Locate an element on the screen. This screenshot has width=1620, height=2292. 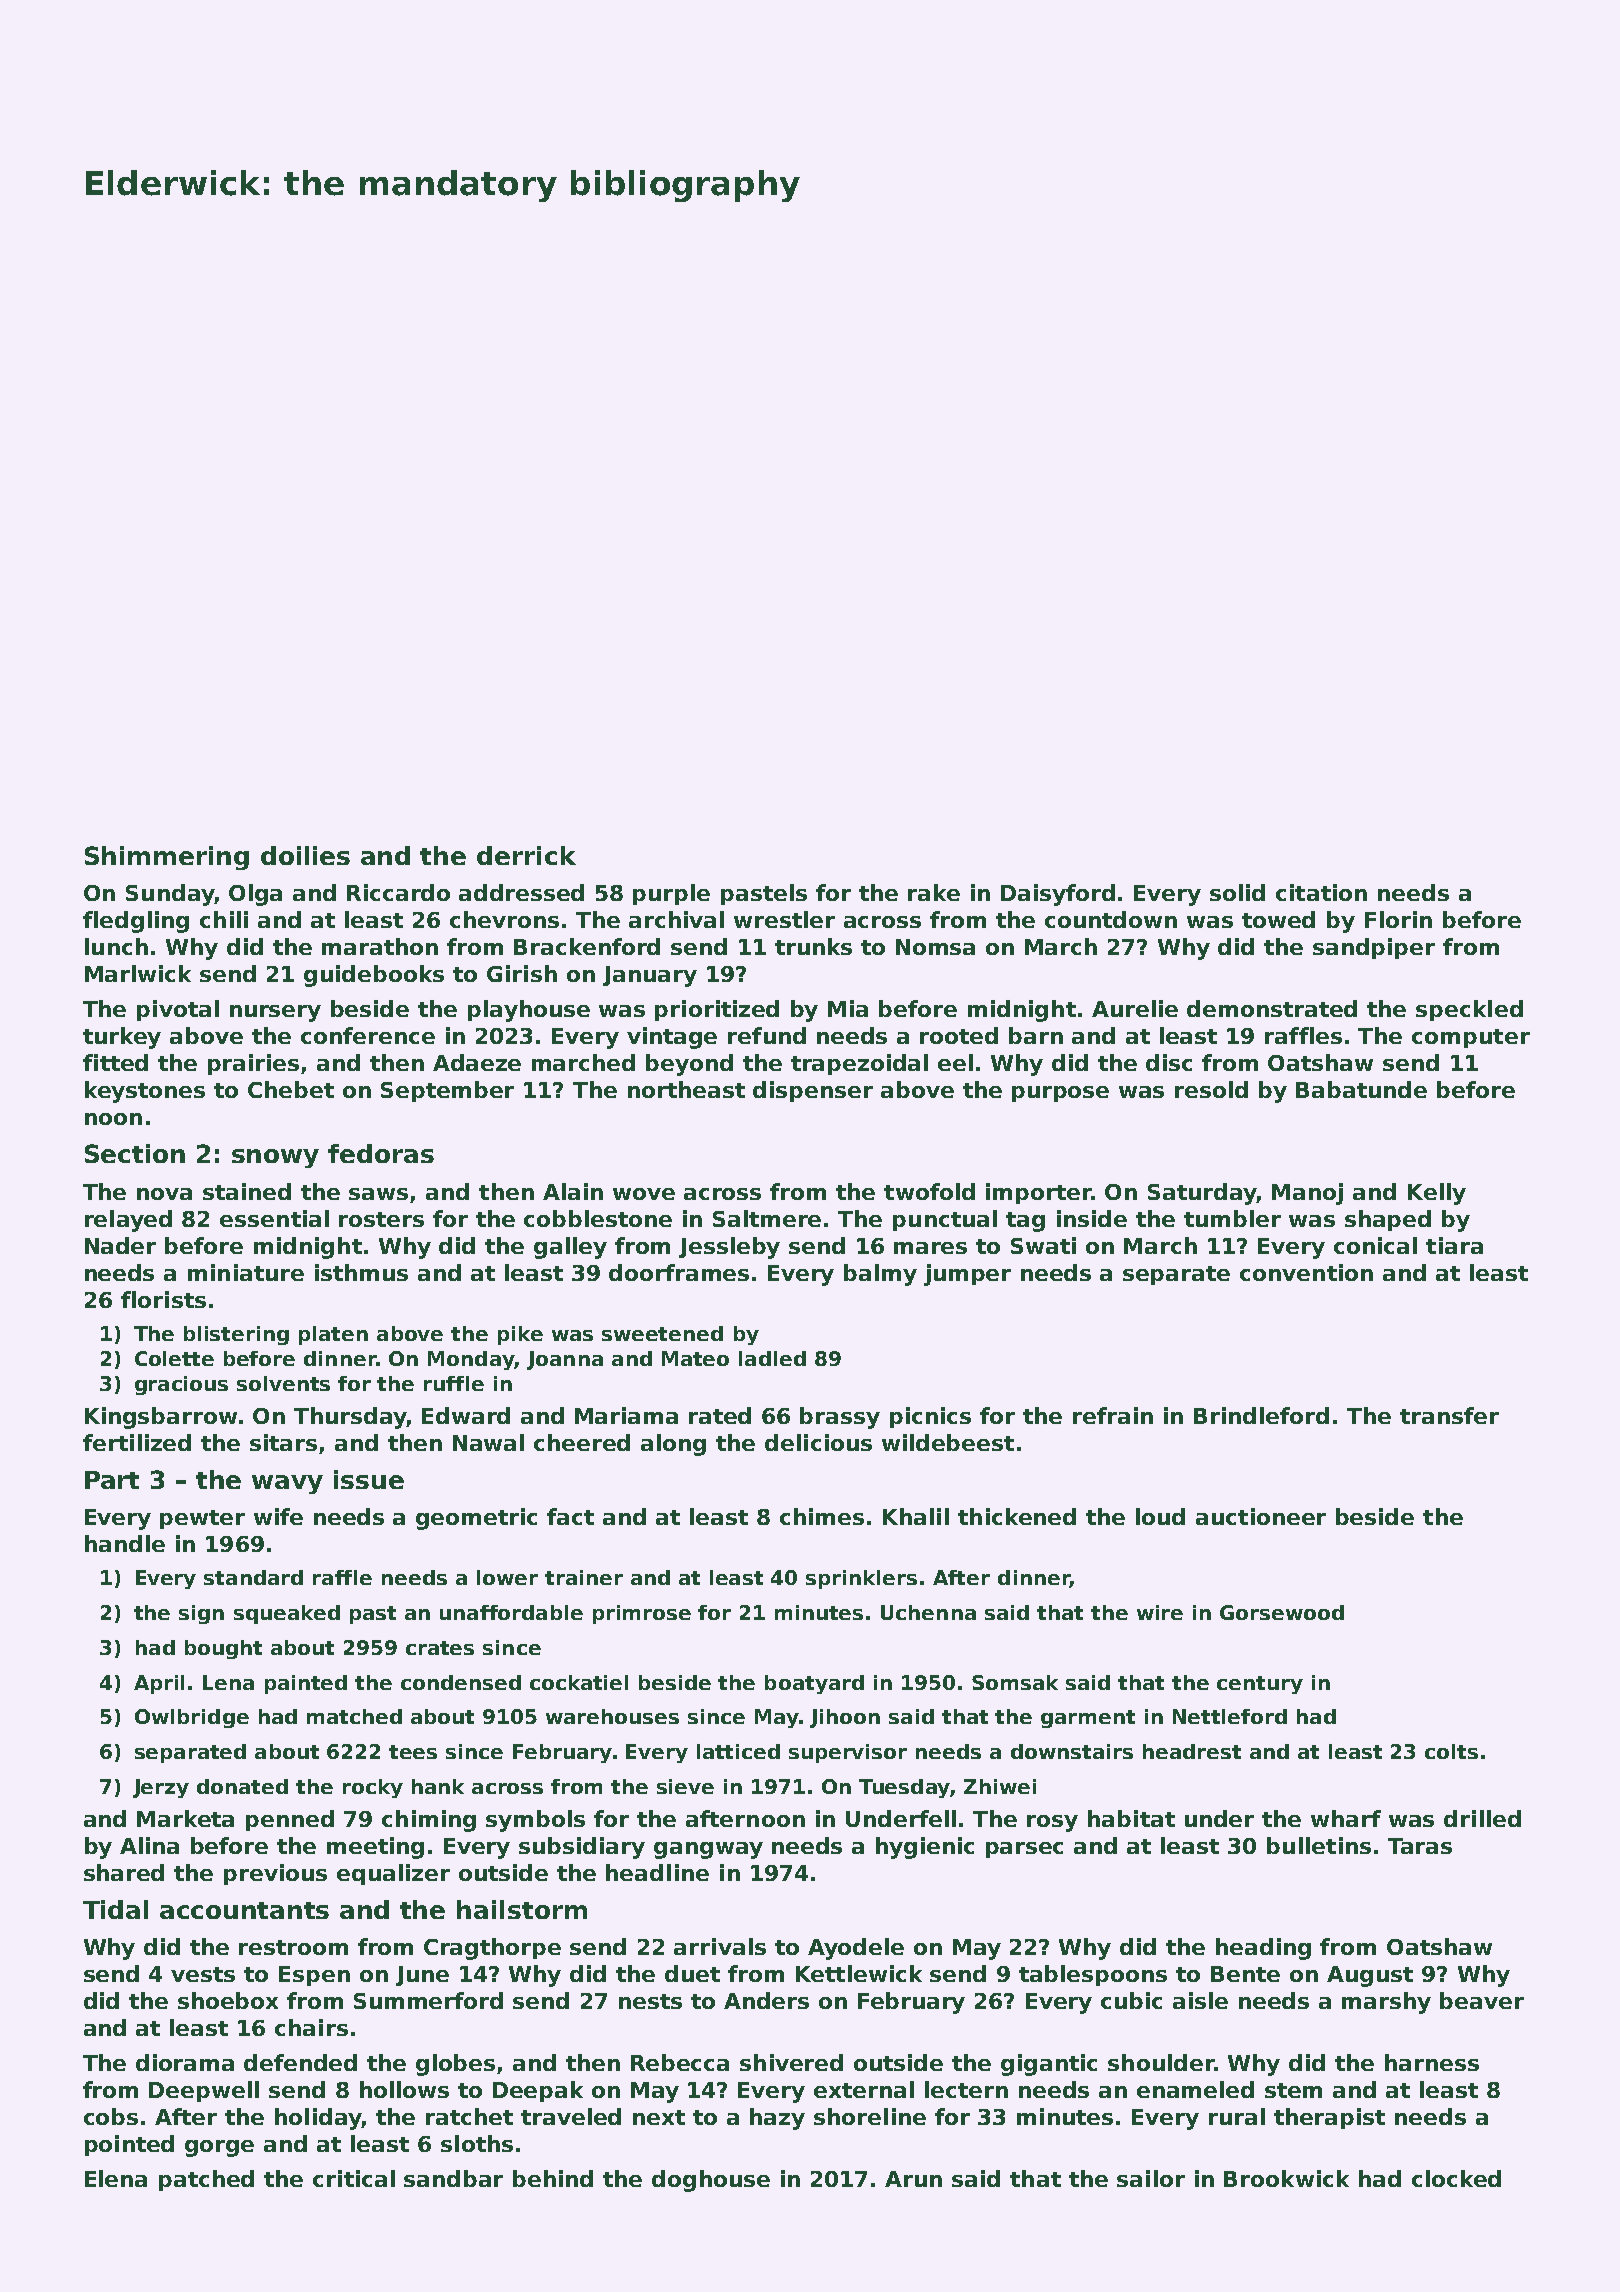
patched is located at coordinates (206, 2180).
